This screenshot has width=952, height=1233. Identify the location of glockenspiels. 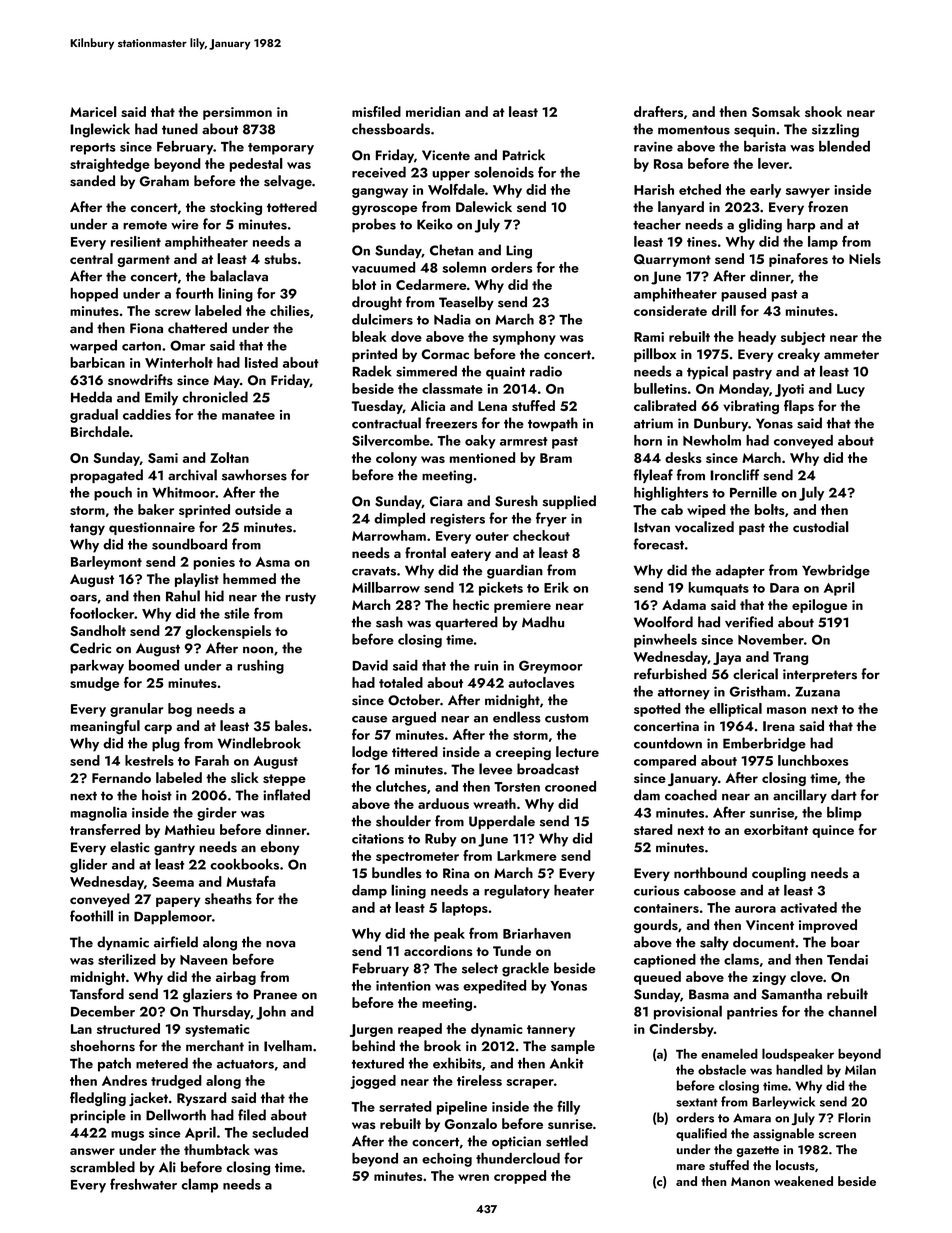
(228, 632).
